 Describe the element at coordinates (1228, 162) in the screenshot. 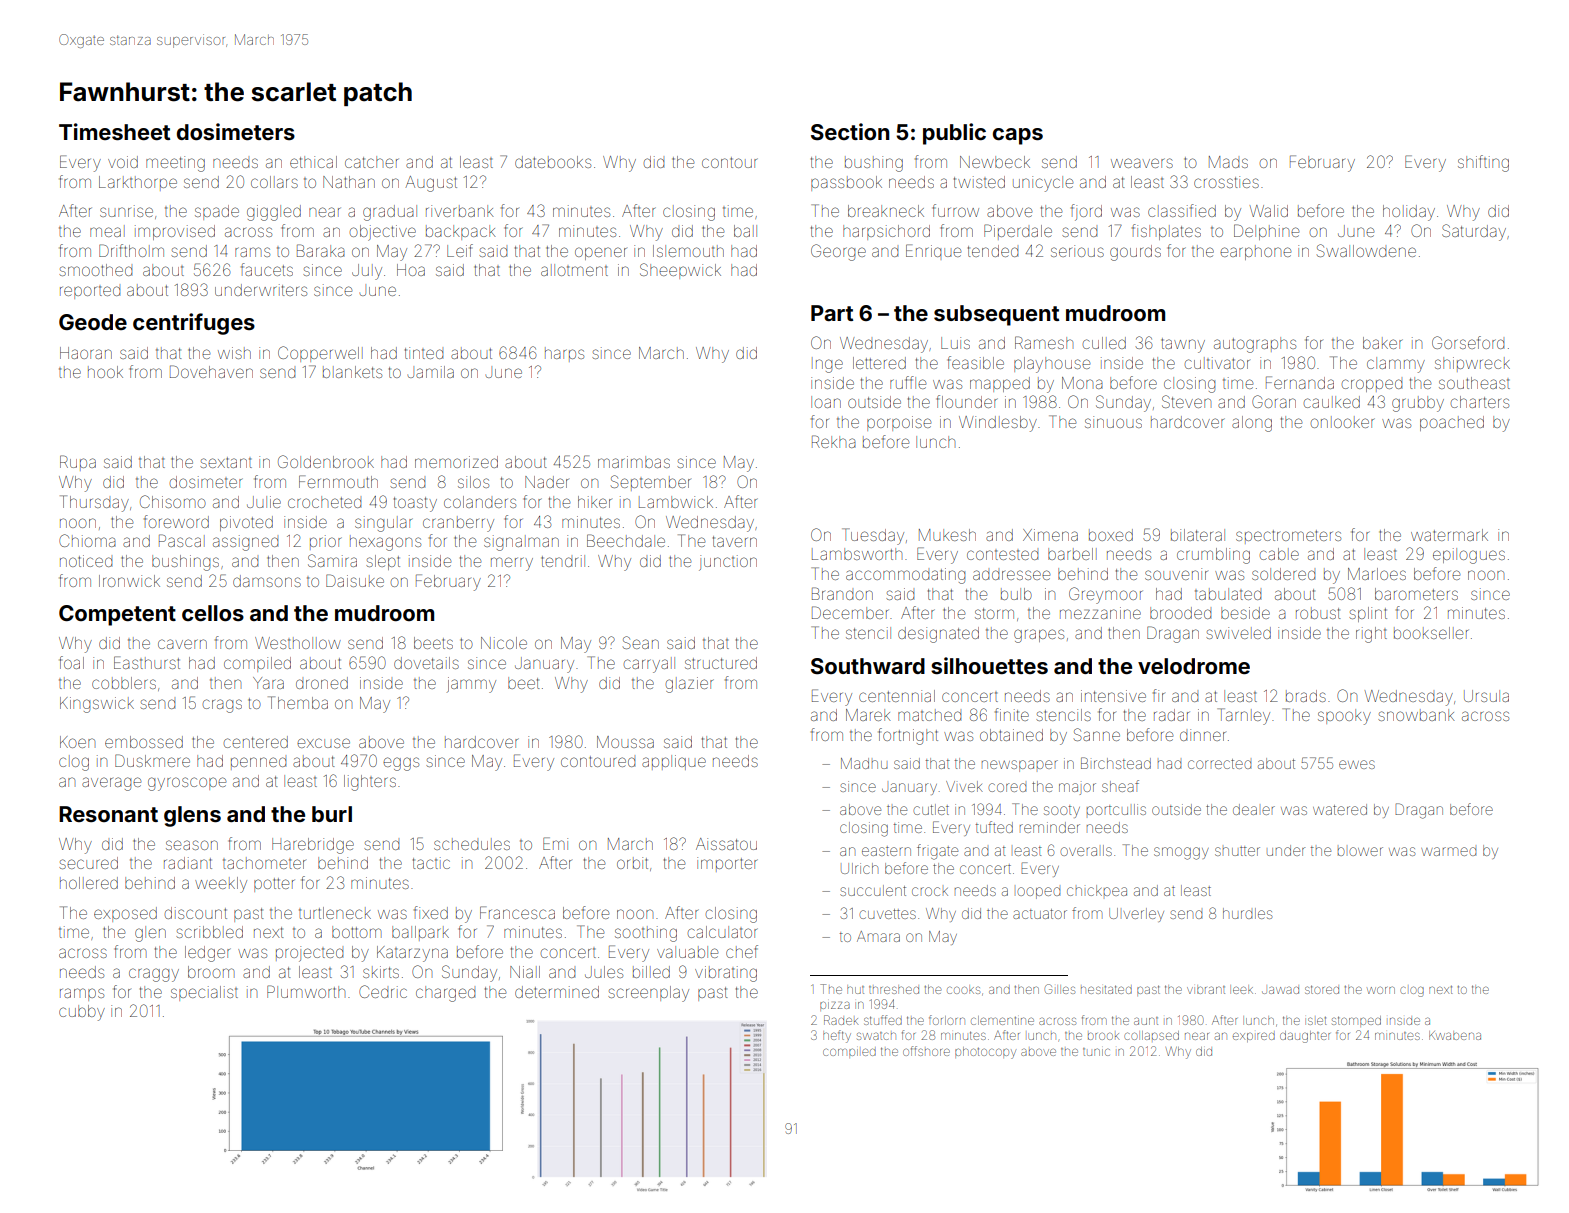

I see `Mads` at that location.
